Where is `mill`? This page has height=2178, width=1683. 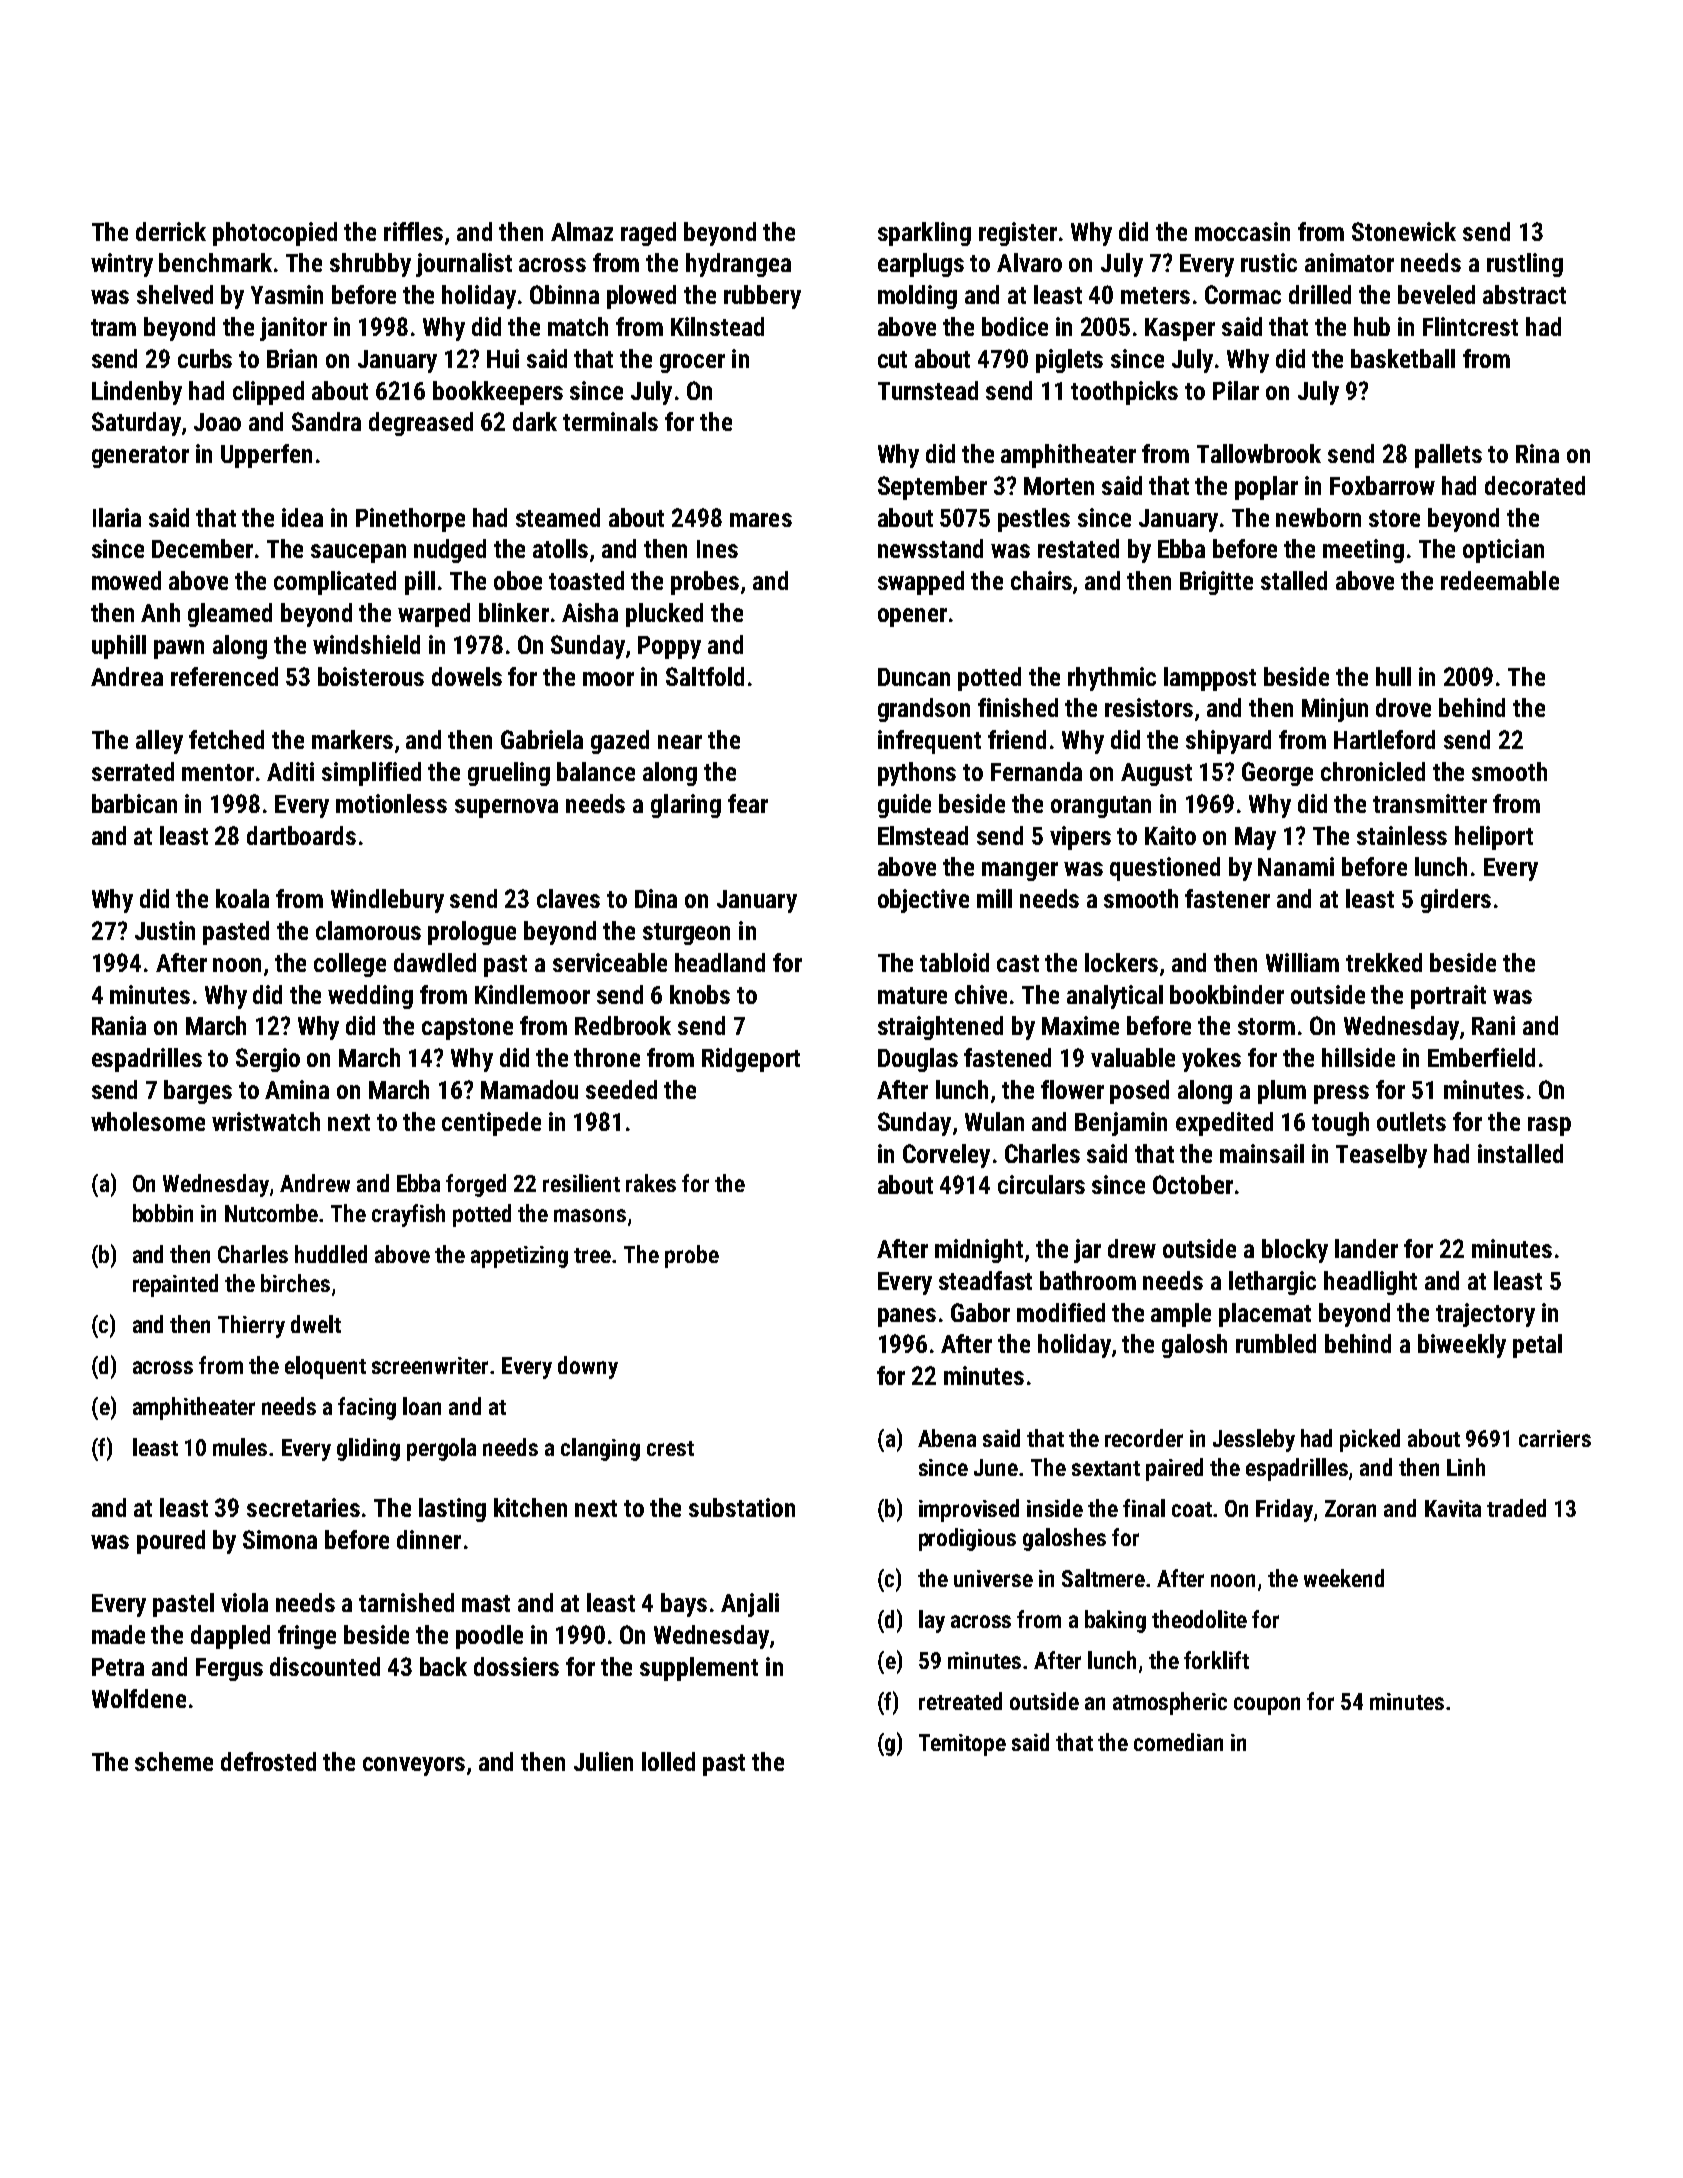 mill is located at coordinates (994, 898).
